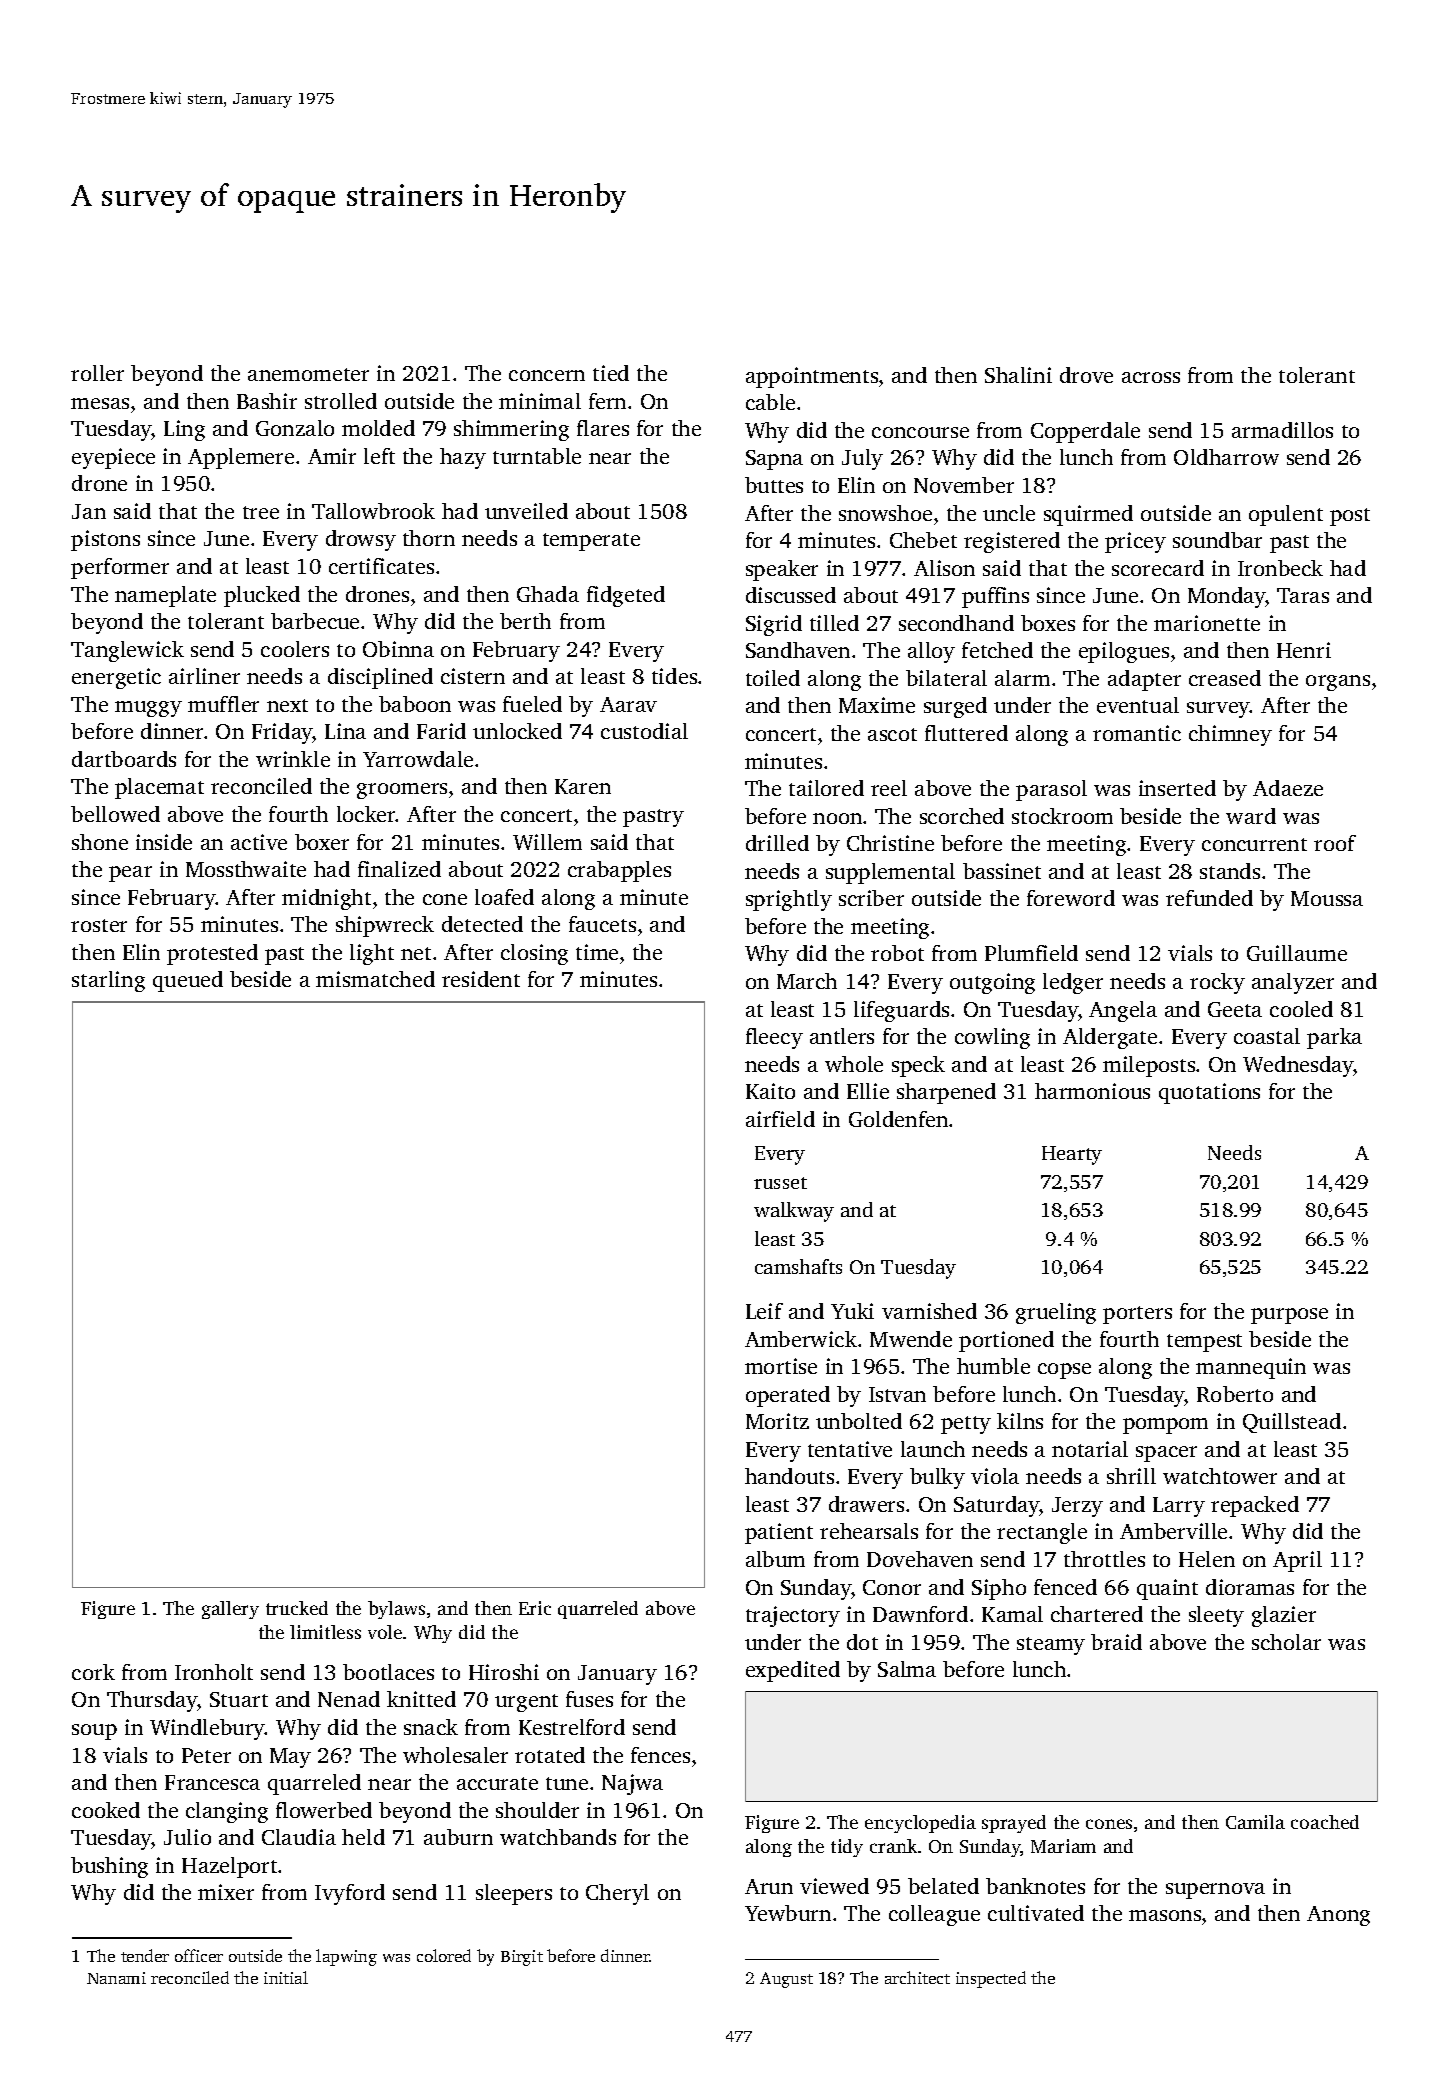 The image size is (1450, 2100). What do you see at coordinates (375, 979) in the image?
I see `mismatched` at bounding box center [375, 979].
